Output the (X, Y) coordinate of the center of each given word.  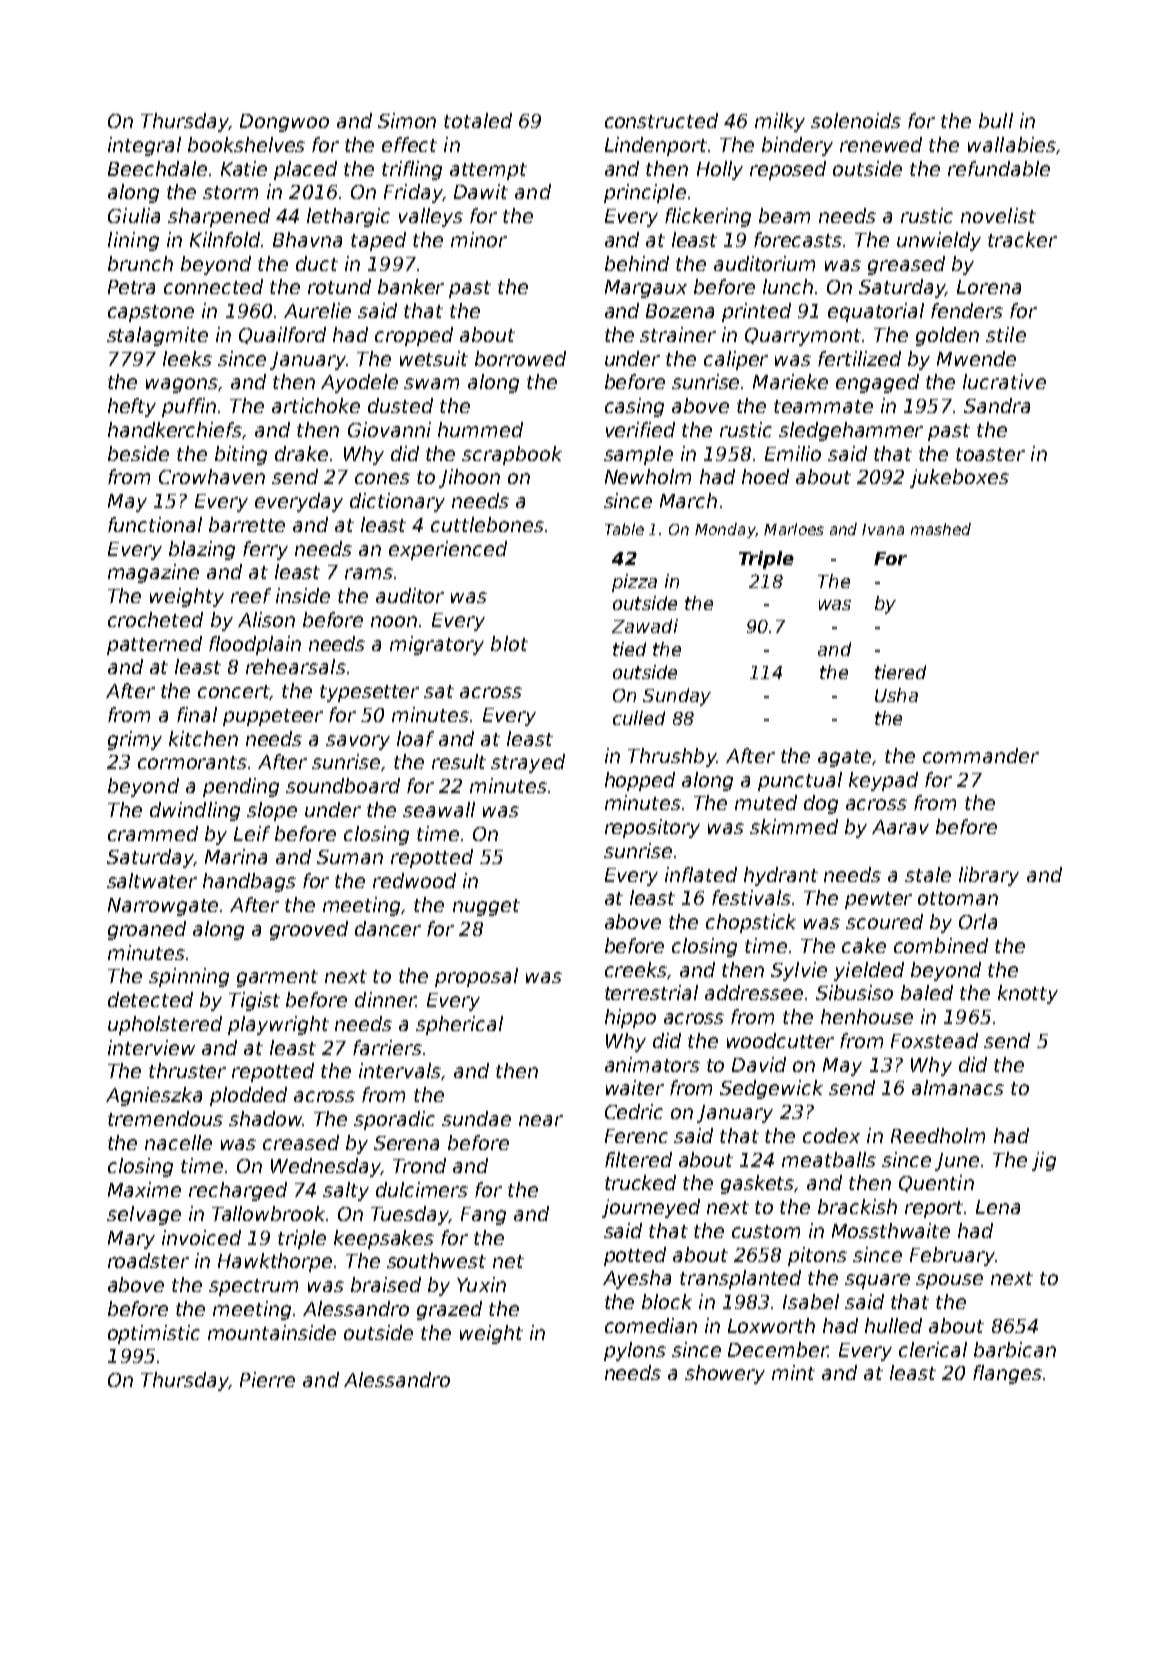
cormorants (192, 762)
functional (155, 524)
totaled (478, 120)
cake (864, 945)
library (989, 876)
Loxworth (771, 1325)
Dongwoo (284, 123)
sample (638, 455)
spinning (189, 977)
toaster (990, 454)
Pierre (267, 1379)
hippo (630, 1018)
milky (780, 122)
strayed (528, 763)
